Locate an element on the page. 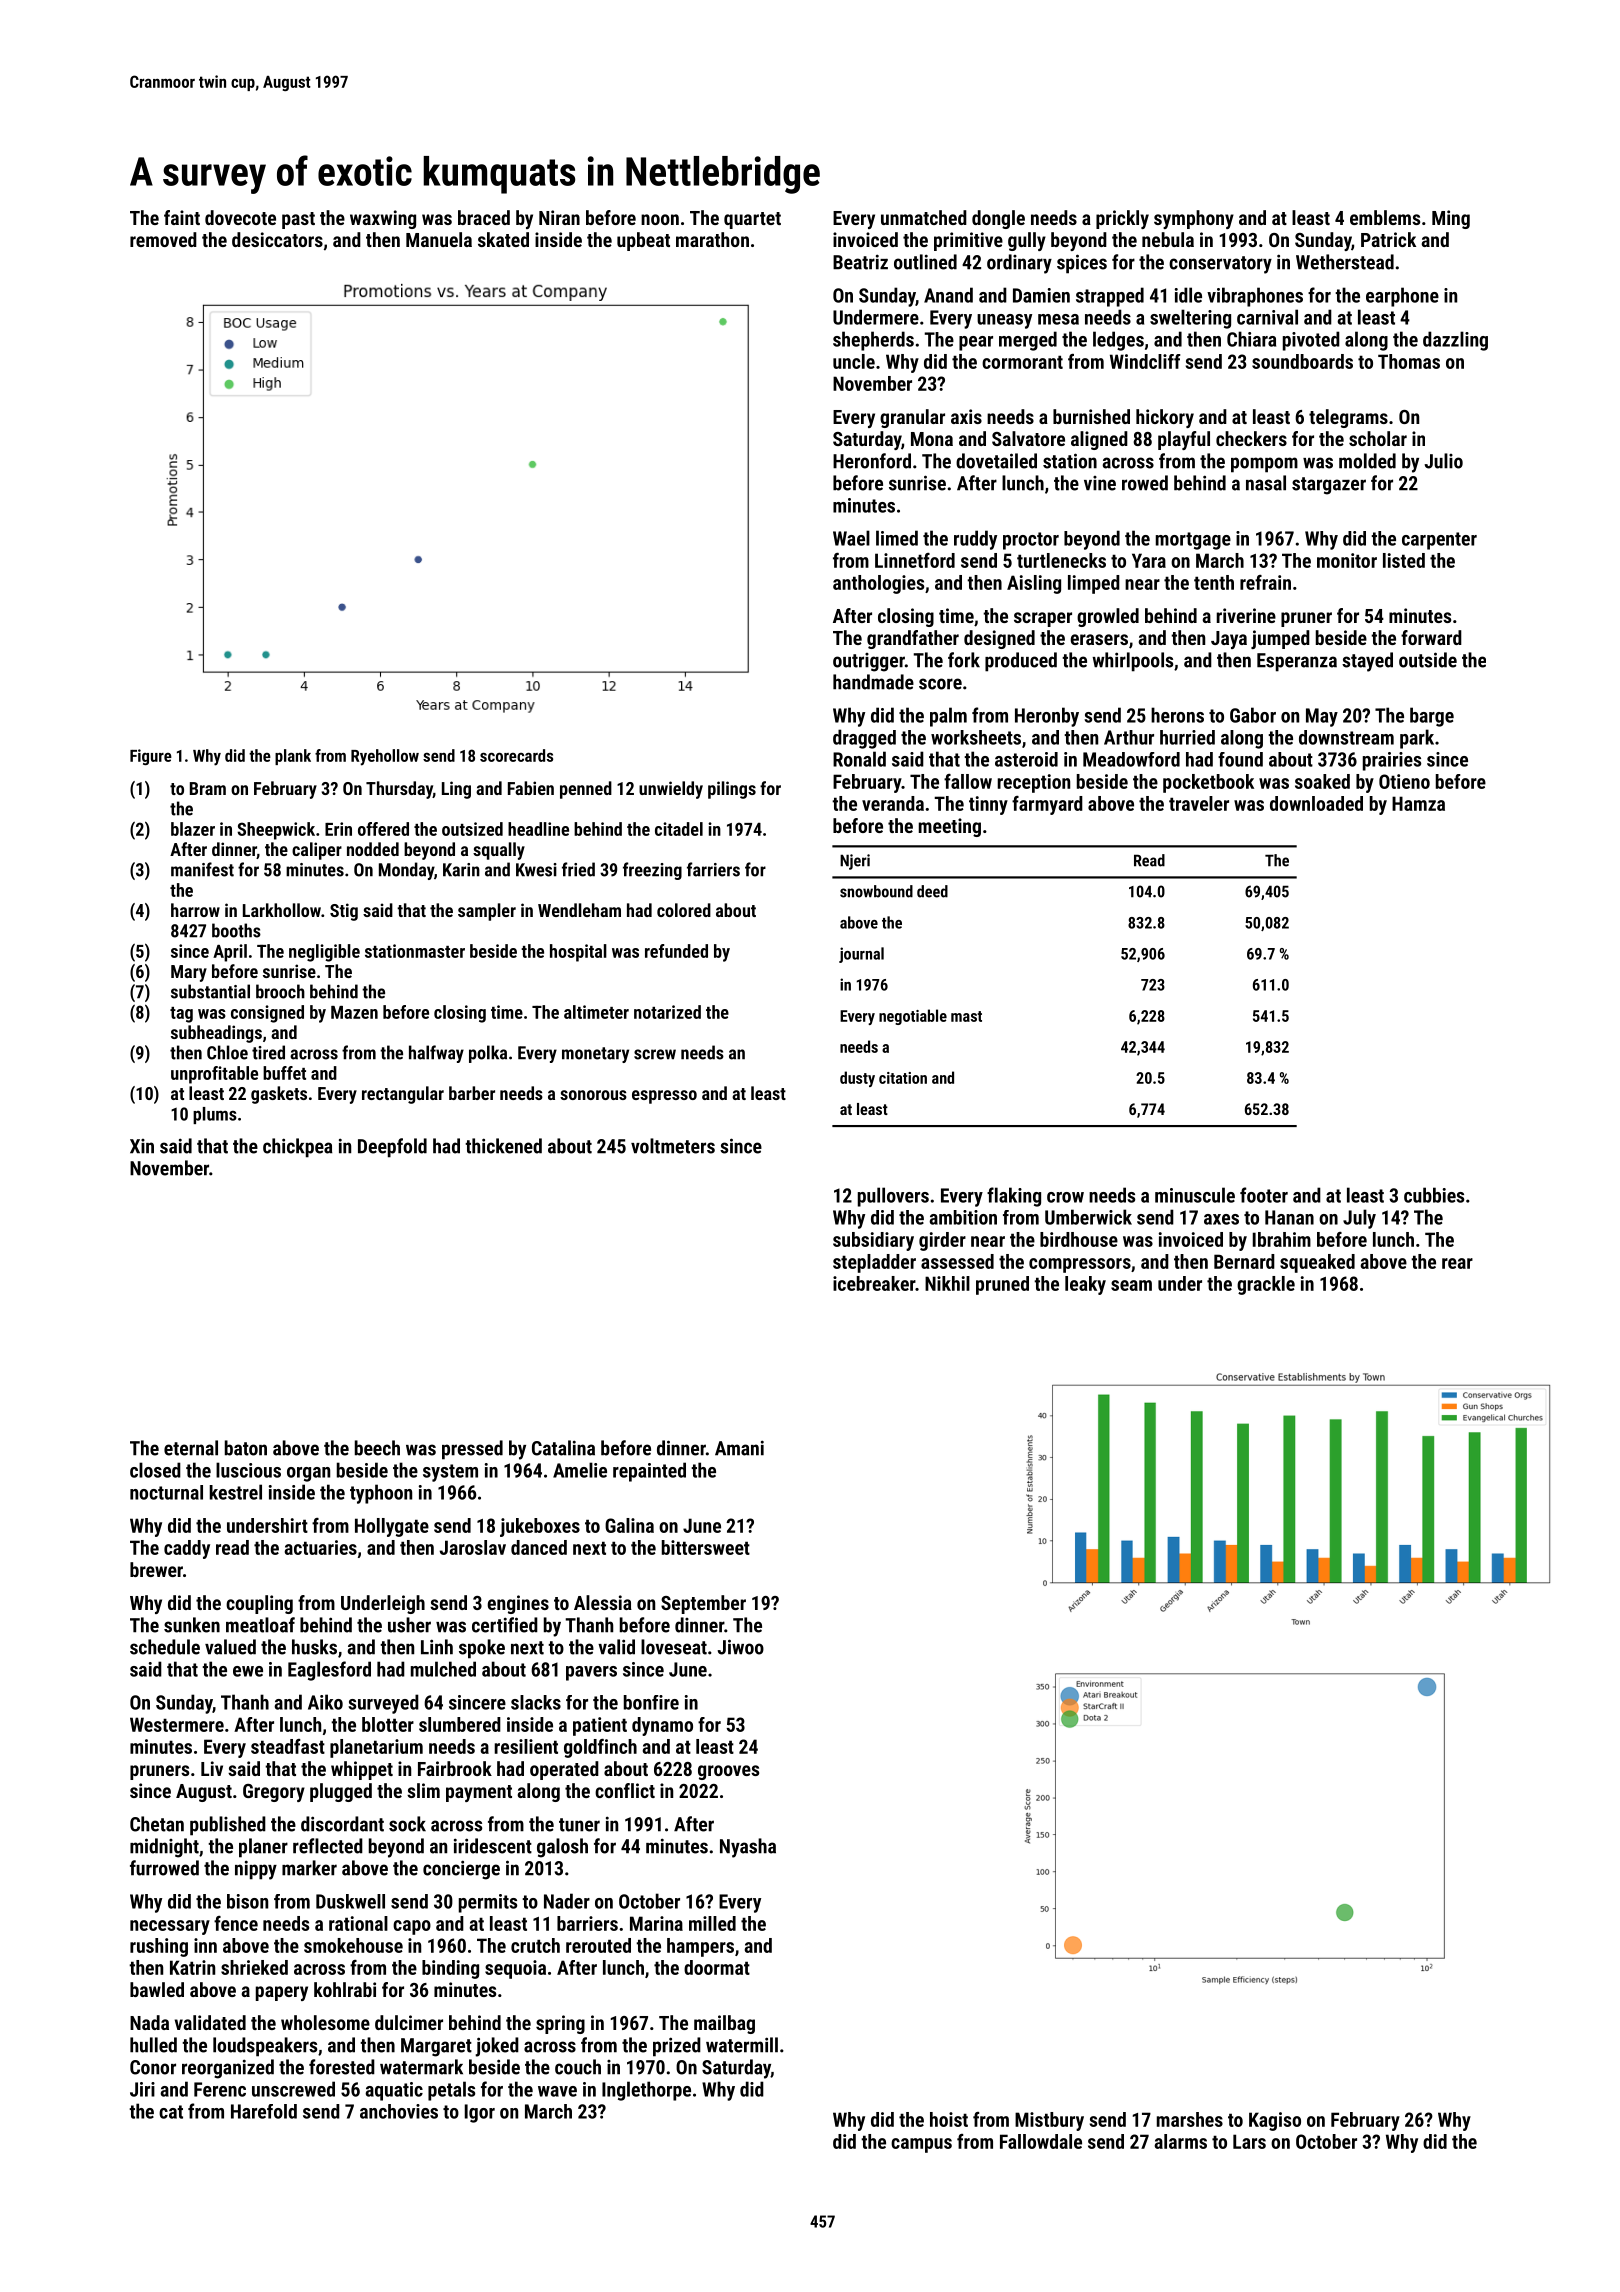  watermark is located at coordinates (421, 2067).
